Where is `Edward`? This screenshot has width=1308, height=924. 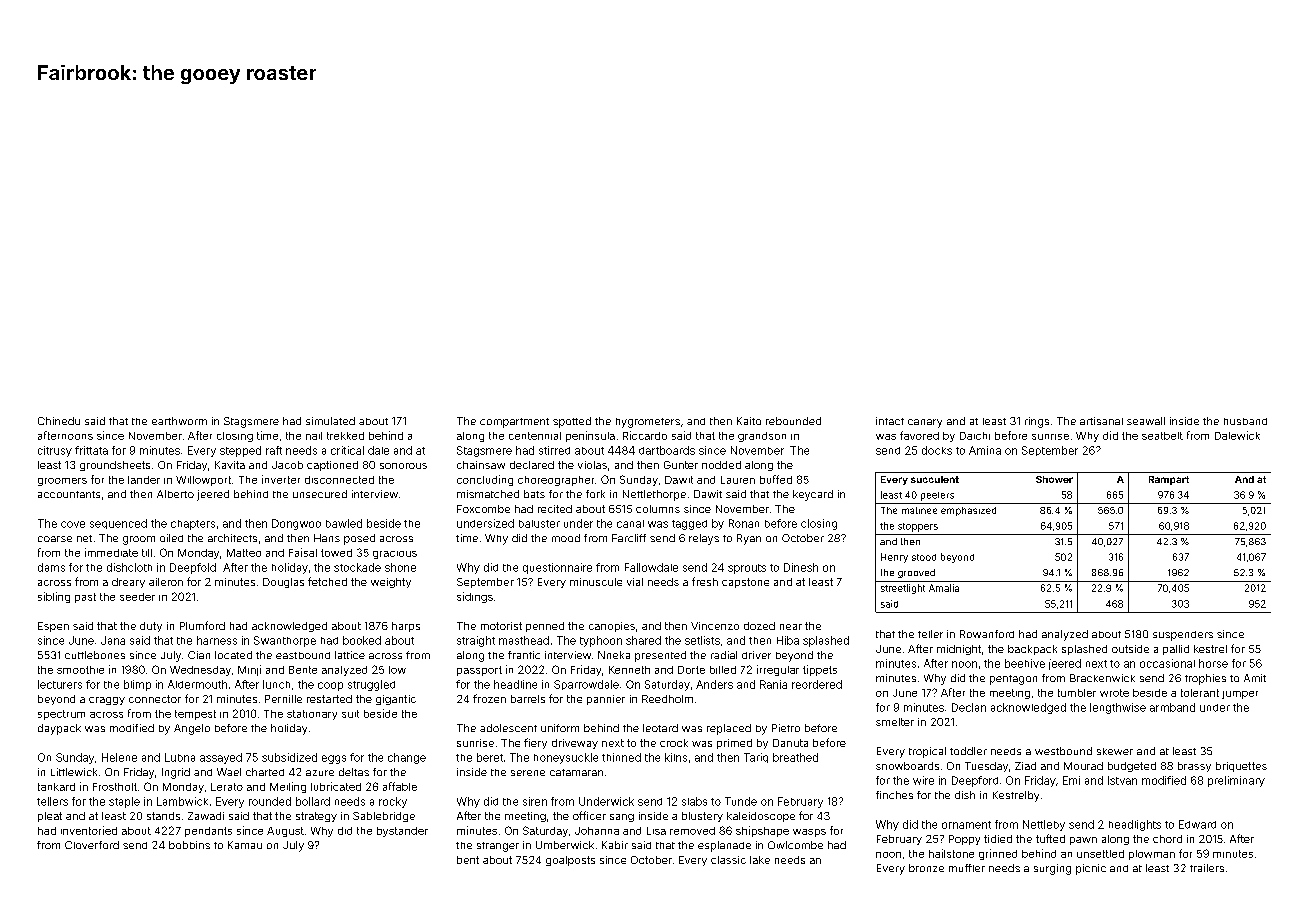
Edward is located at coordinates (1197, 824).
